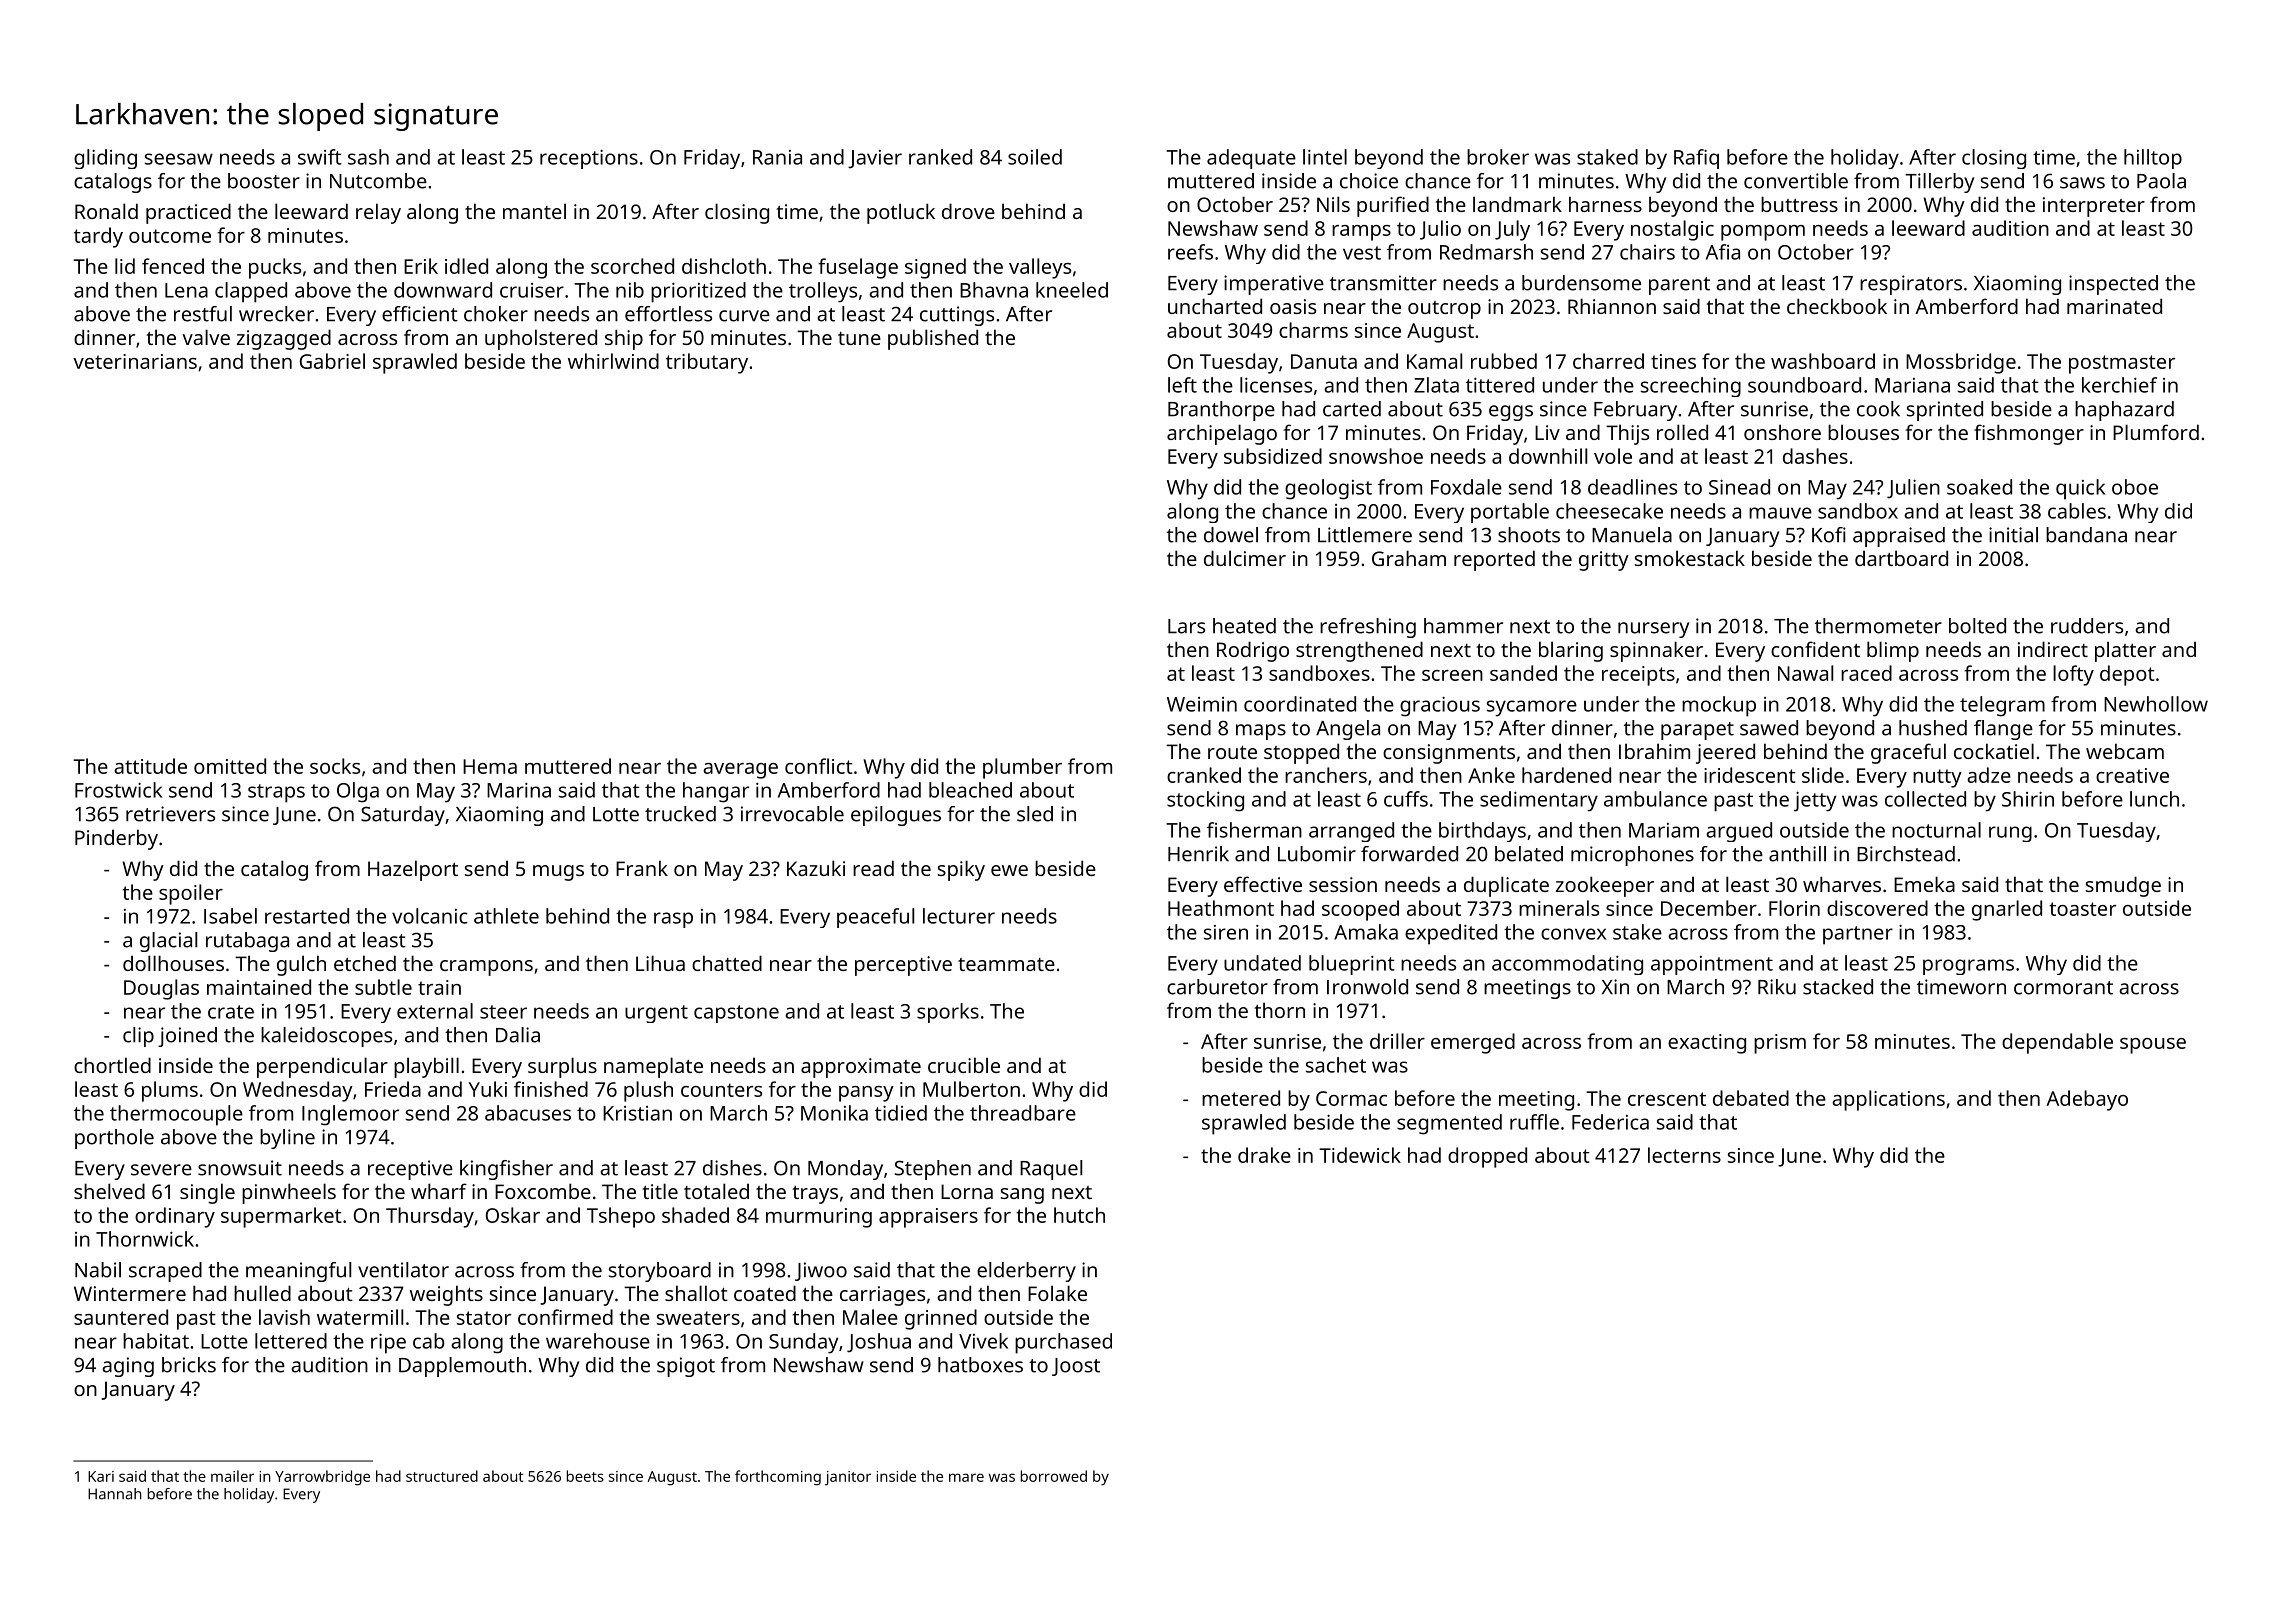 The image size is (2282, 1614). Describe the element at coordinates (298, 1272) in the screenshot. I see `meaningful` at that location.
